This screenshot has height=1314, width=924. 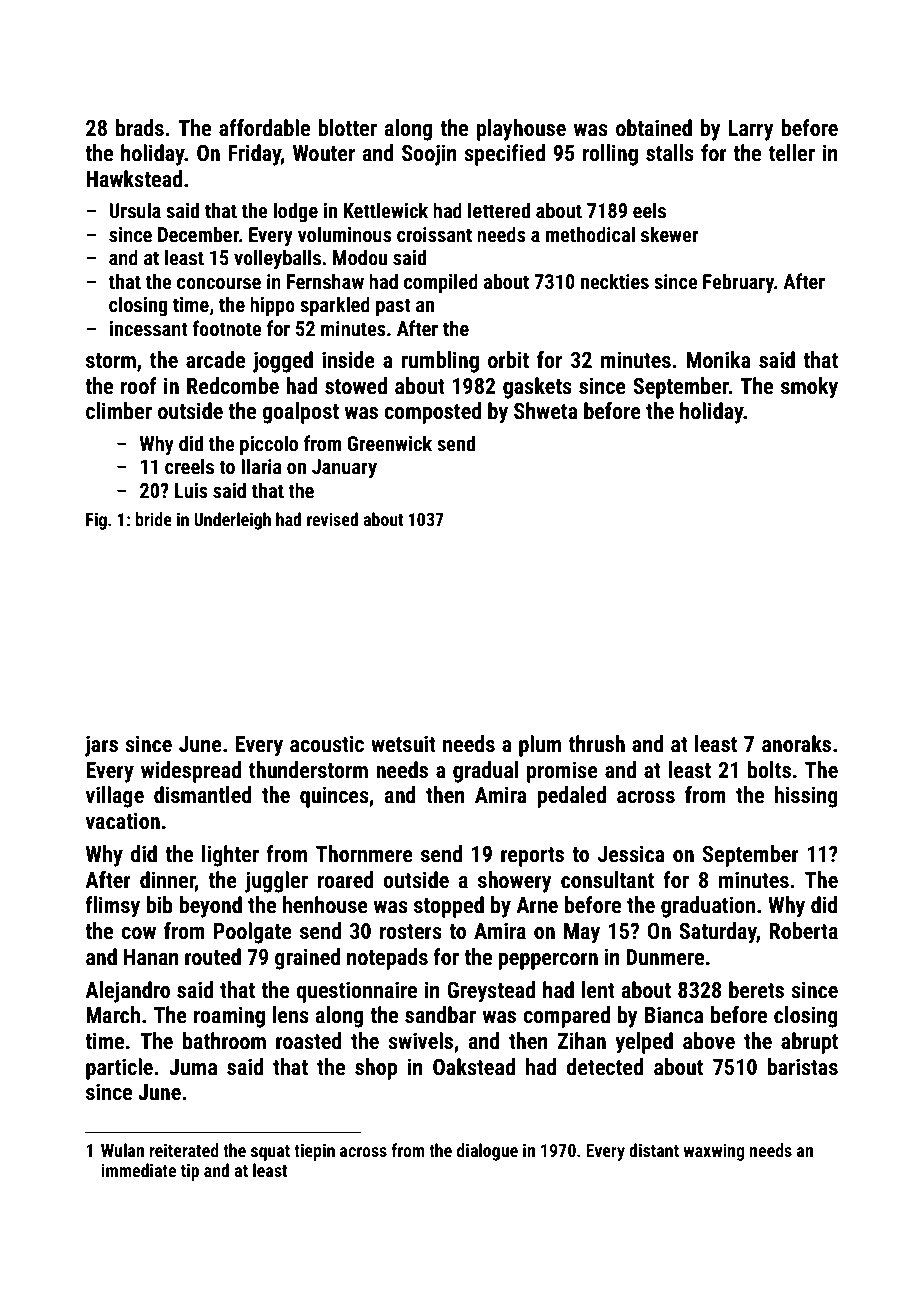 I want to click on Larry, so click(x=751, y=130).
